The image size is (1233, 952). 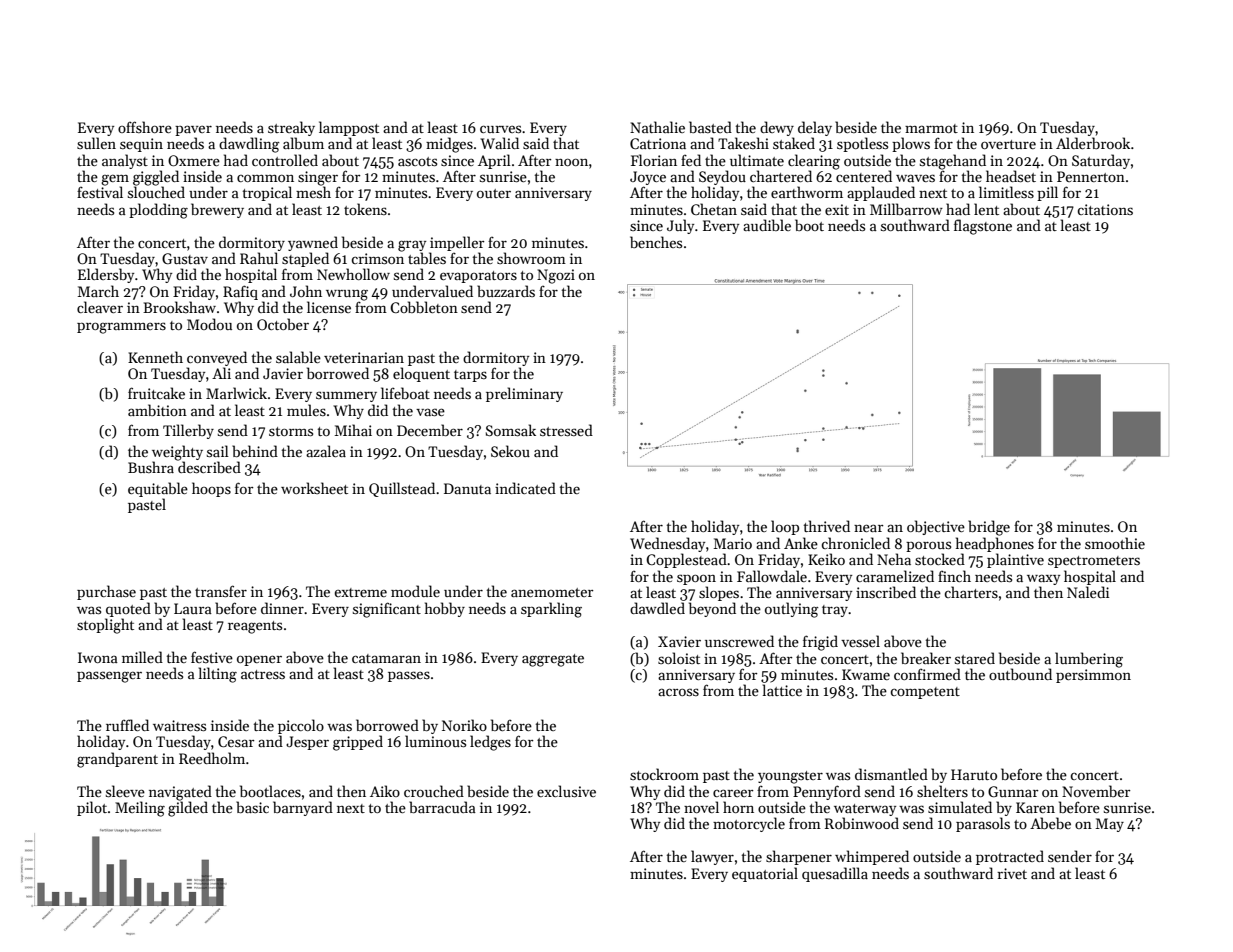 I want to click on sullen, so click(x=96, y=143).
